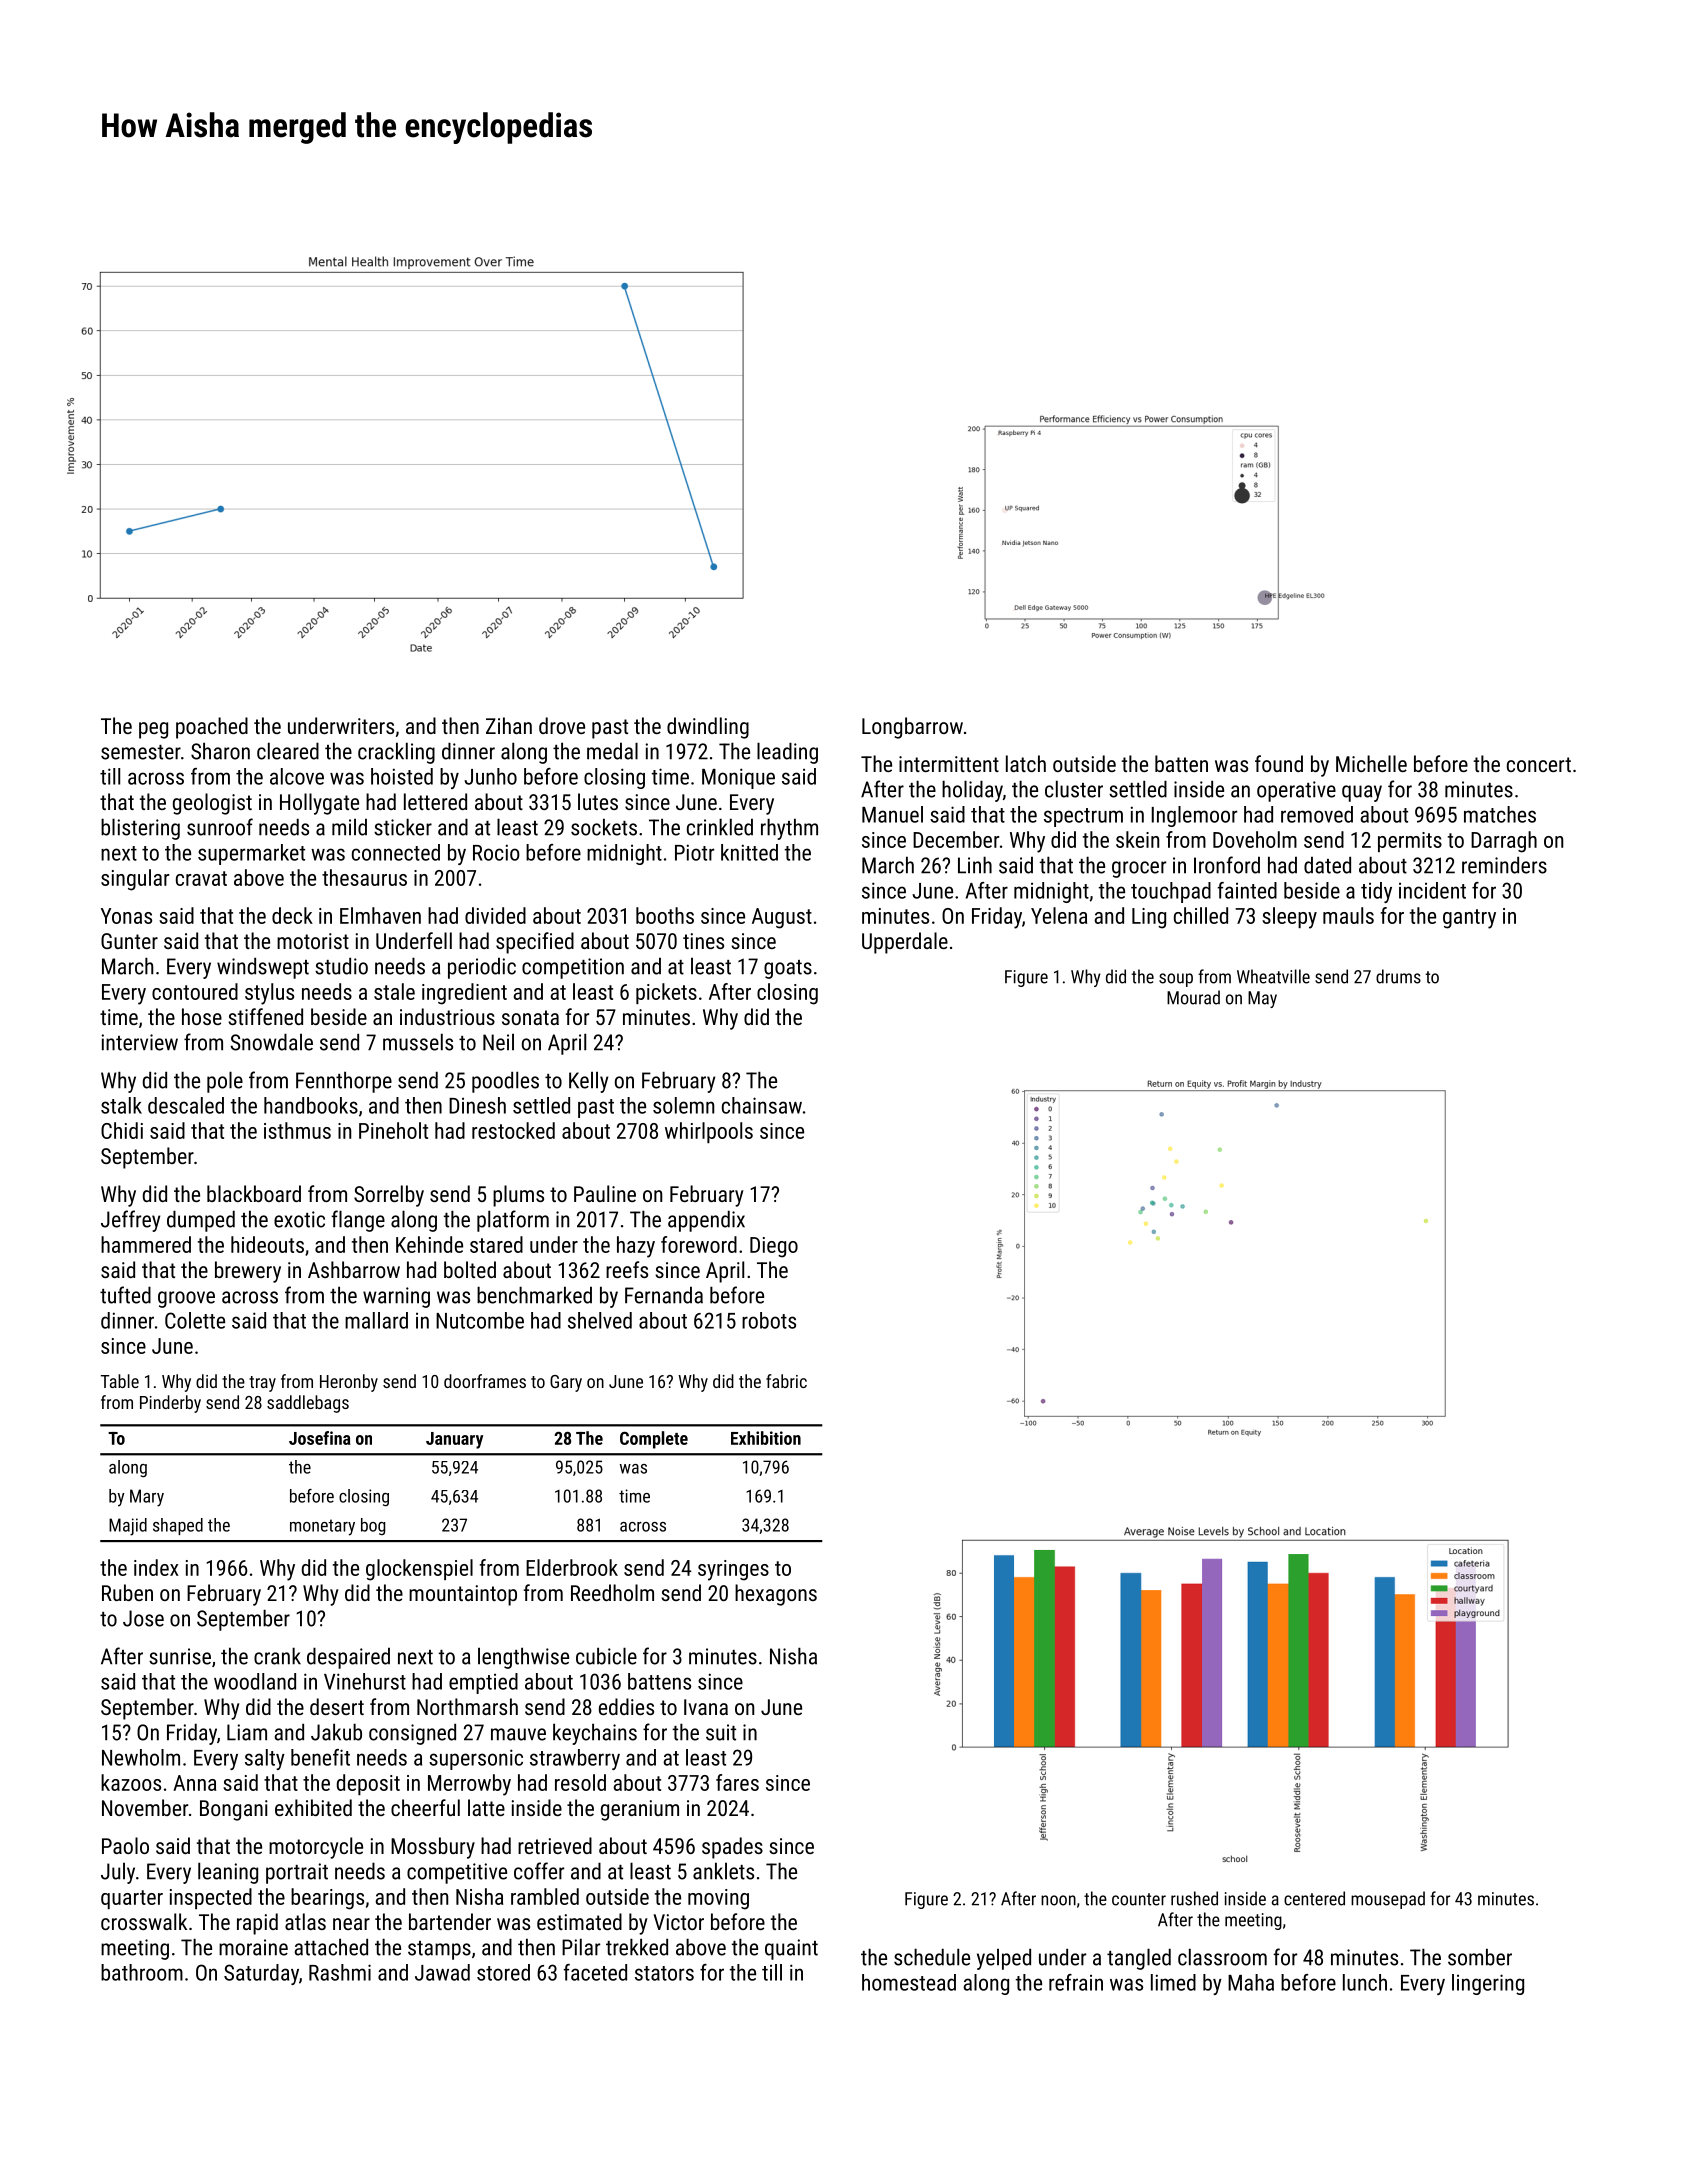 The image size is (1683, 2178). Describe the element at coordinates (720, 827) in the screenshot. I see `crinkled` at that location.
